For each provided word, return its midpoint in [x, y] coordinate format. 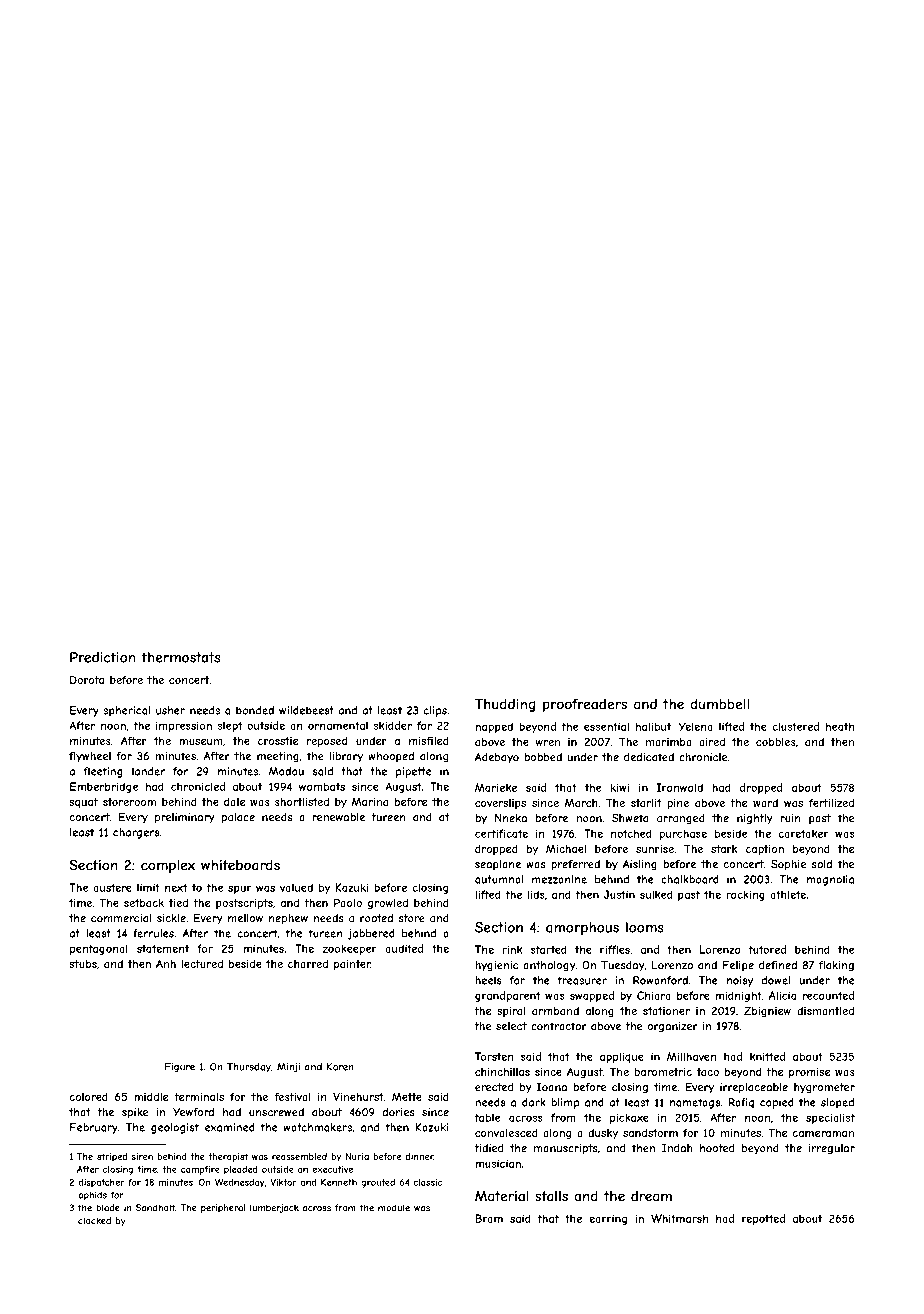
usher [170, 710]
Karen [340, 1067]
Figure [180, 1068]
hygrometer [824, 1088]
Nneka [511, 818]
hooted [717, 1148]
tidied [488, 1148]
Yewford [193, 1112]
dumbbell [719, 704]
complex [168, 866]
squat [83, 803]
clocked [94, 1221]
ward [765, 803]
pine [678, 804]
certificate [501, 833]
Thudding [505, 705]
